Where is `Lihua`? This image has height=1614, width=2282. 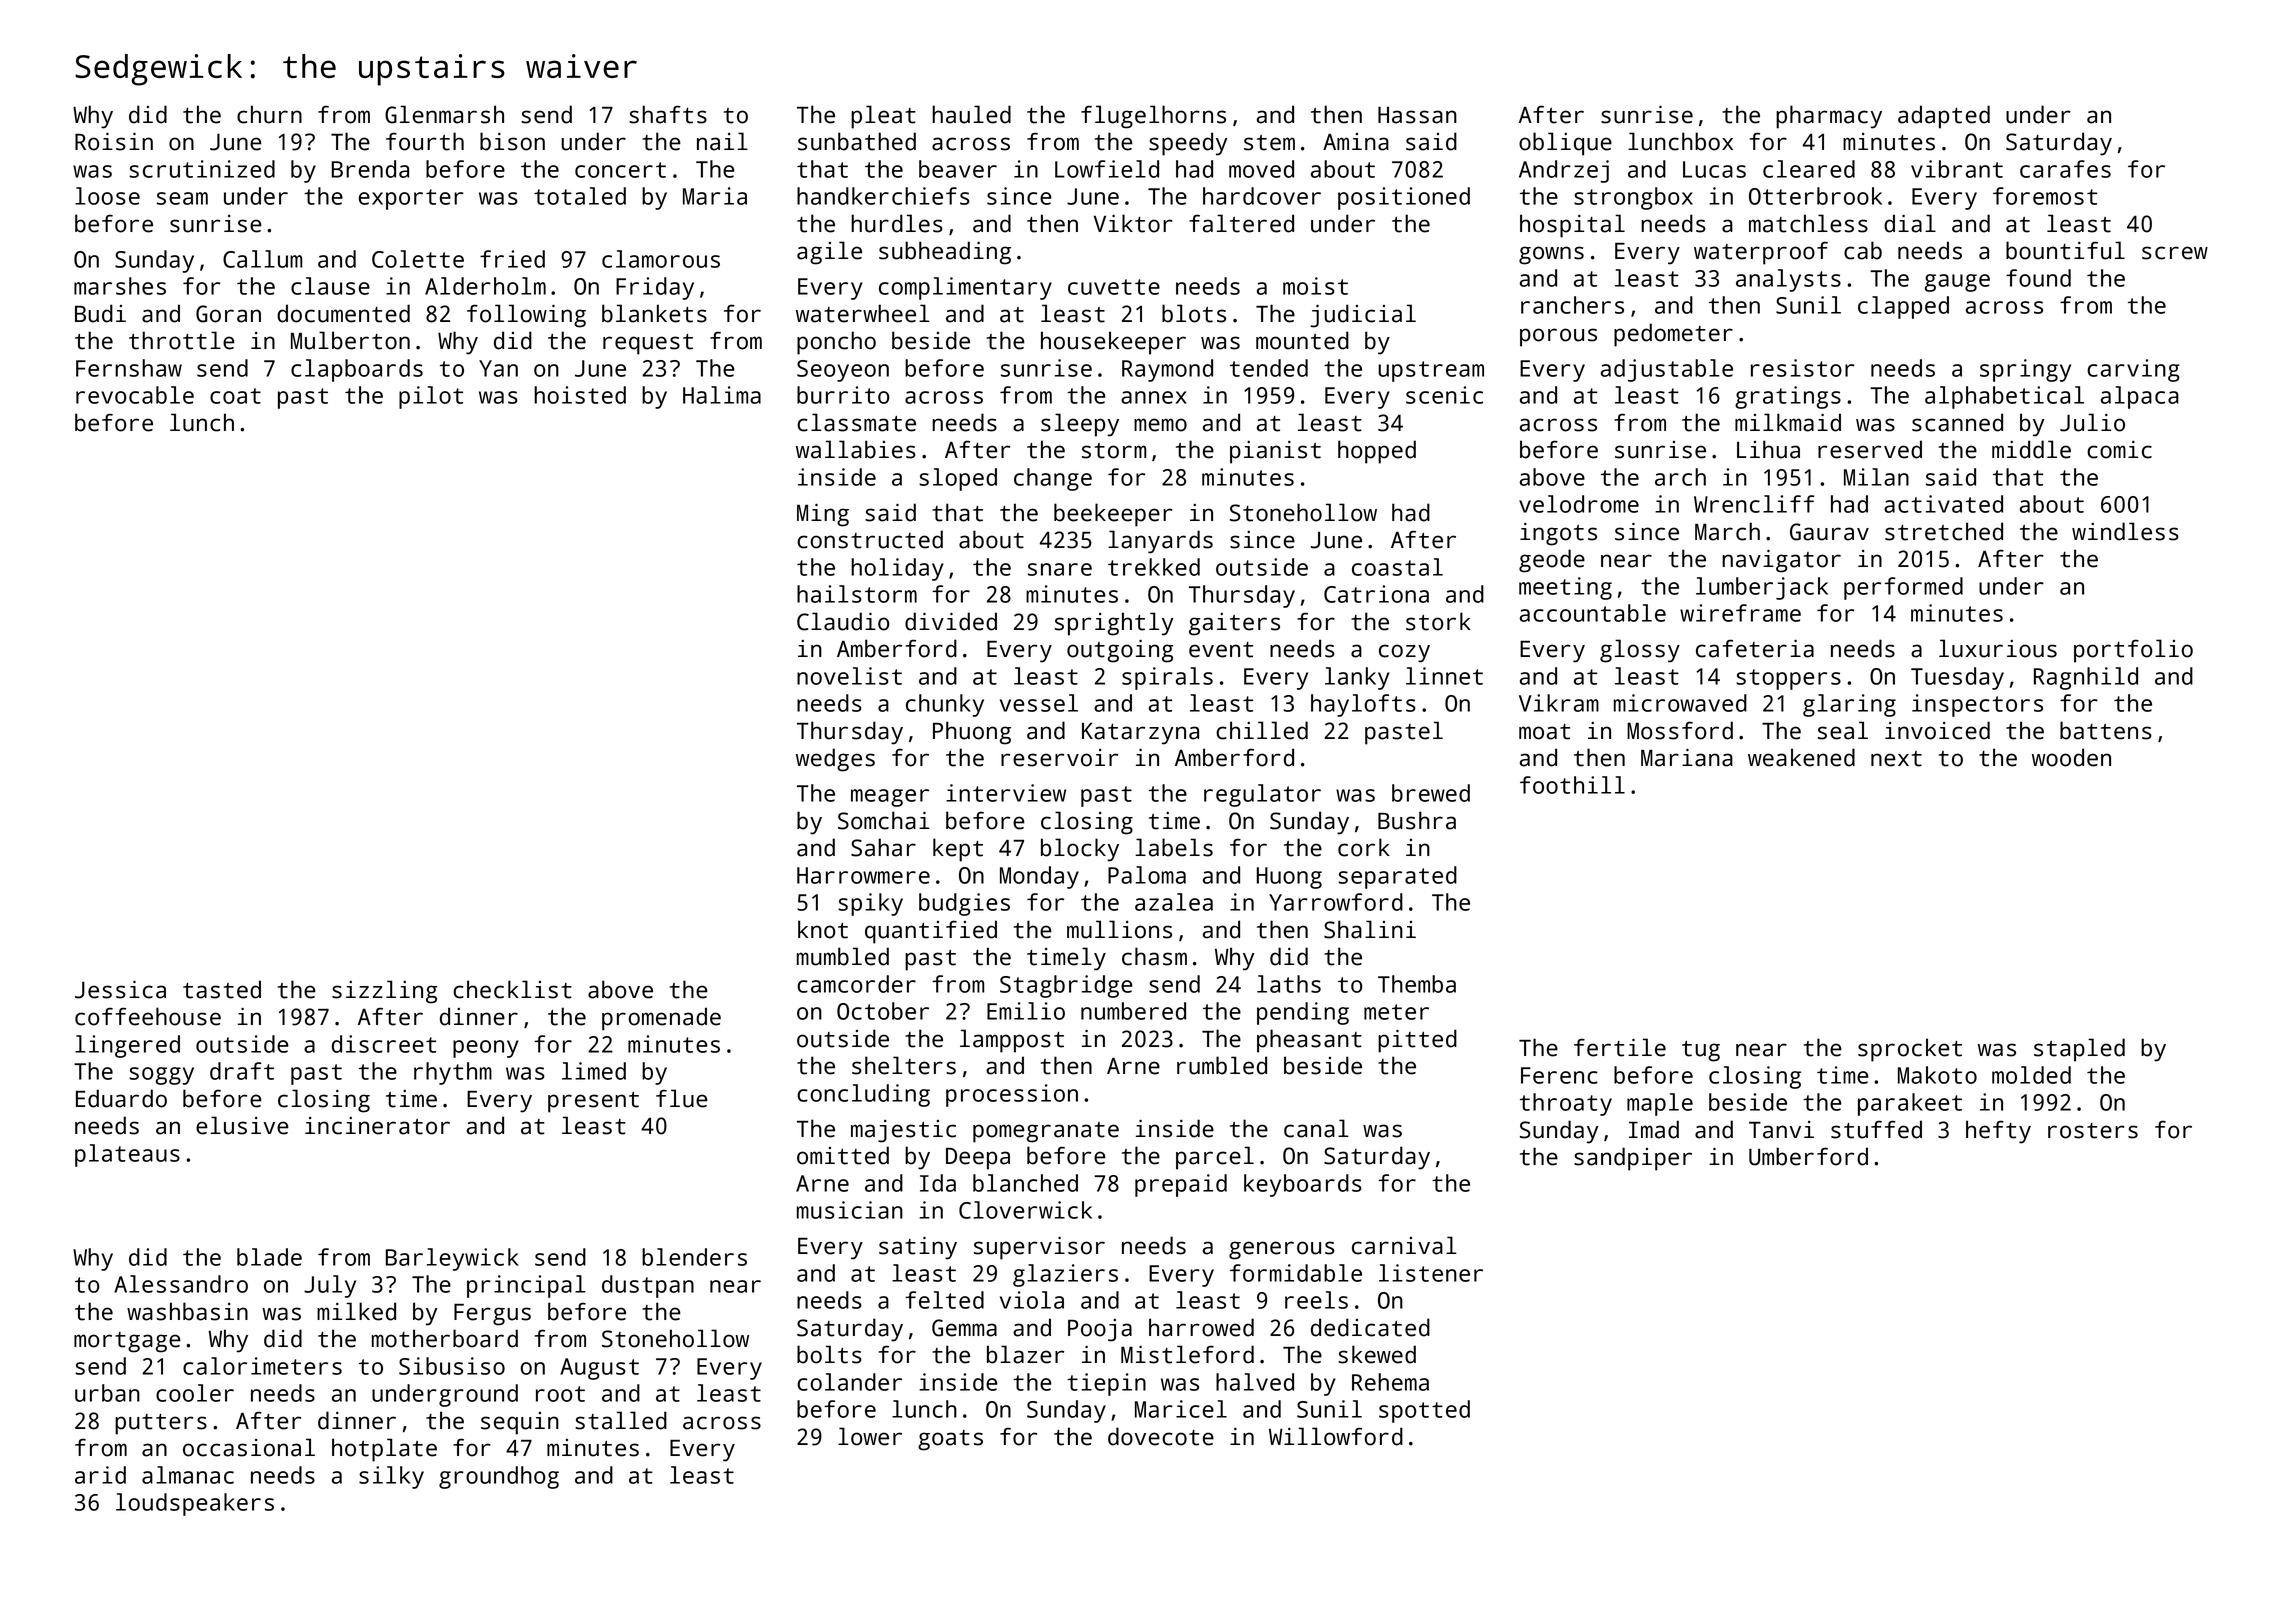
Lihua is located at coordinates (1768, 449).
